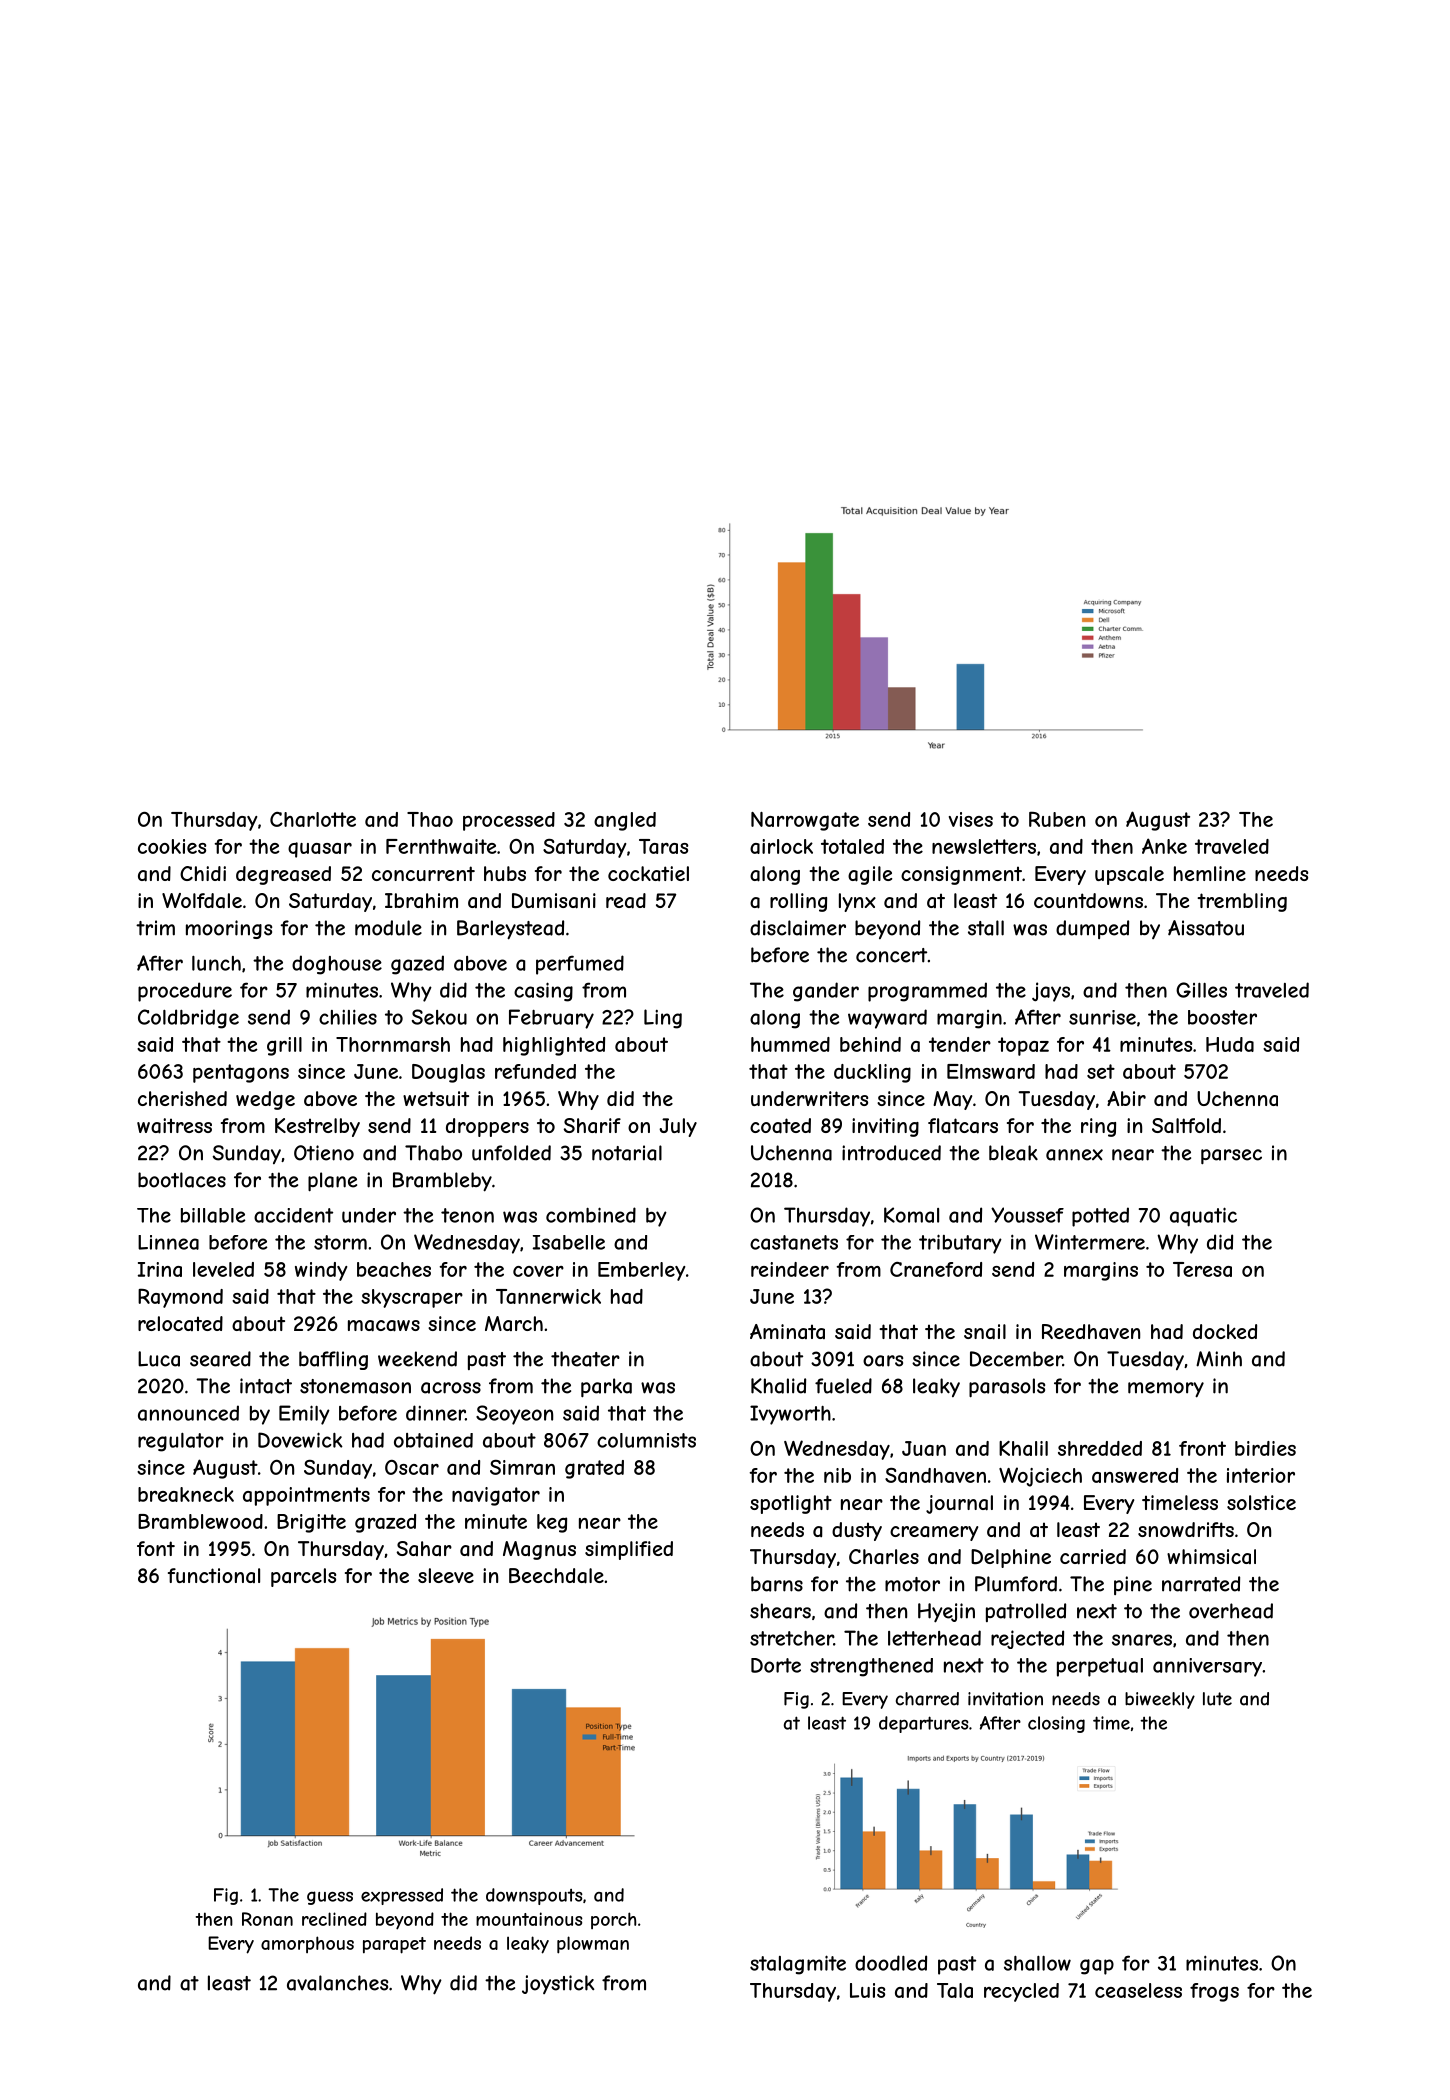 The image size is (1450, 2100). What do you see at coordinates (267, 1919) in the page?
I see `Ronan` at bounding box center [267, 1919].
